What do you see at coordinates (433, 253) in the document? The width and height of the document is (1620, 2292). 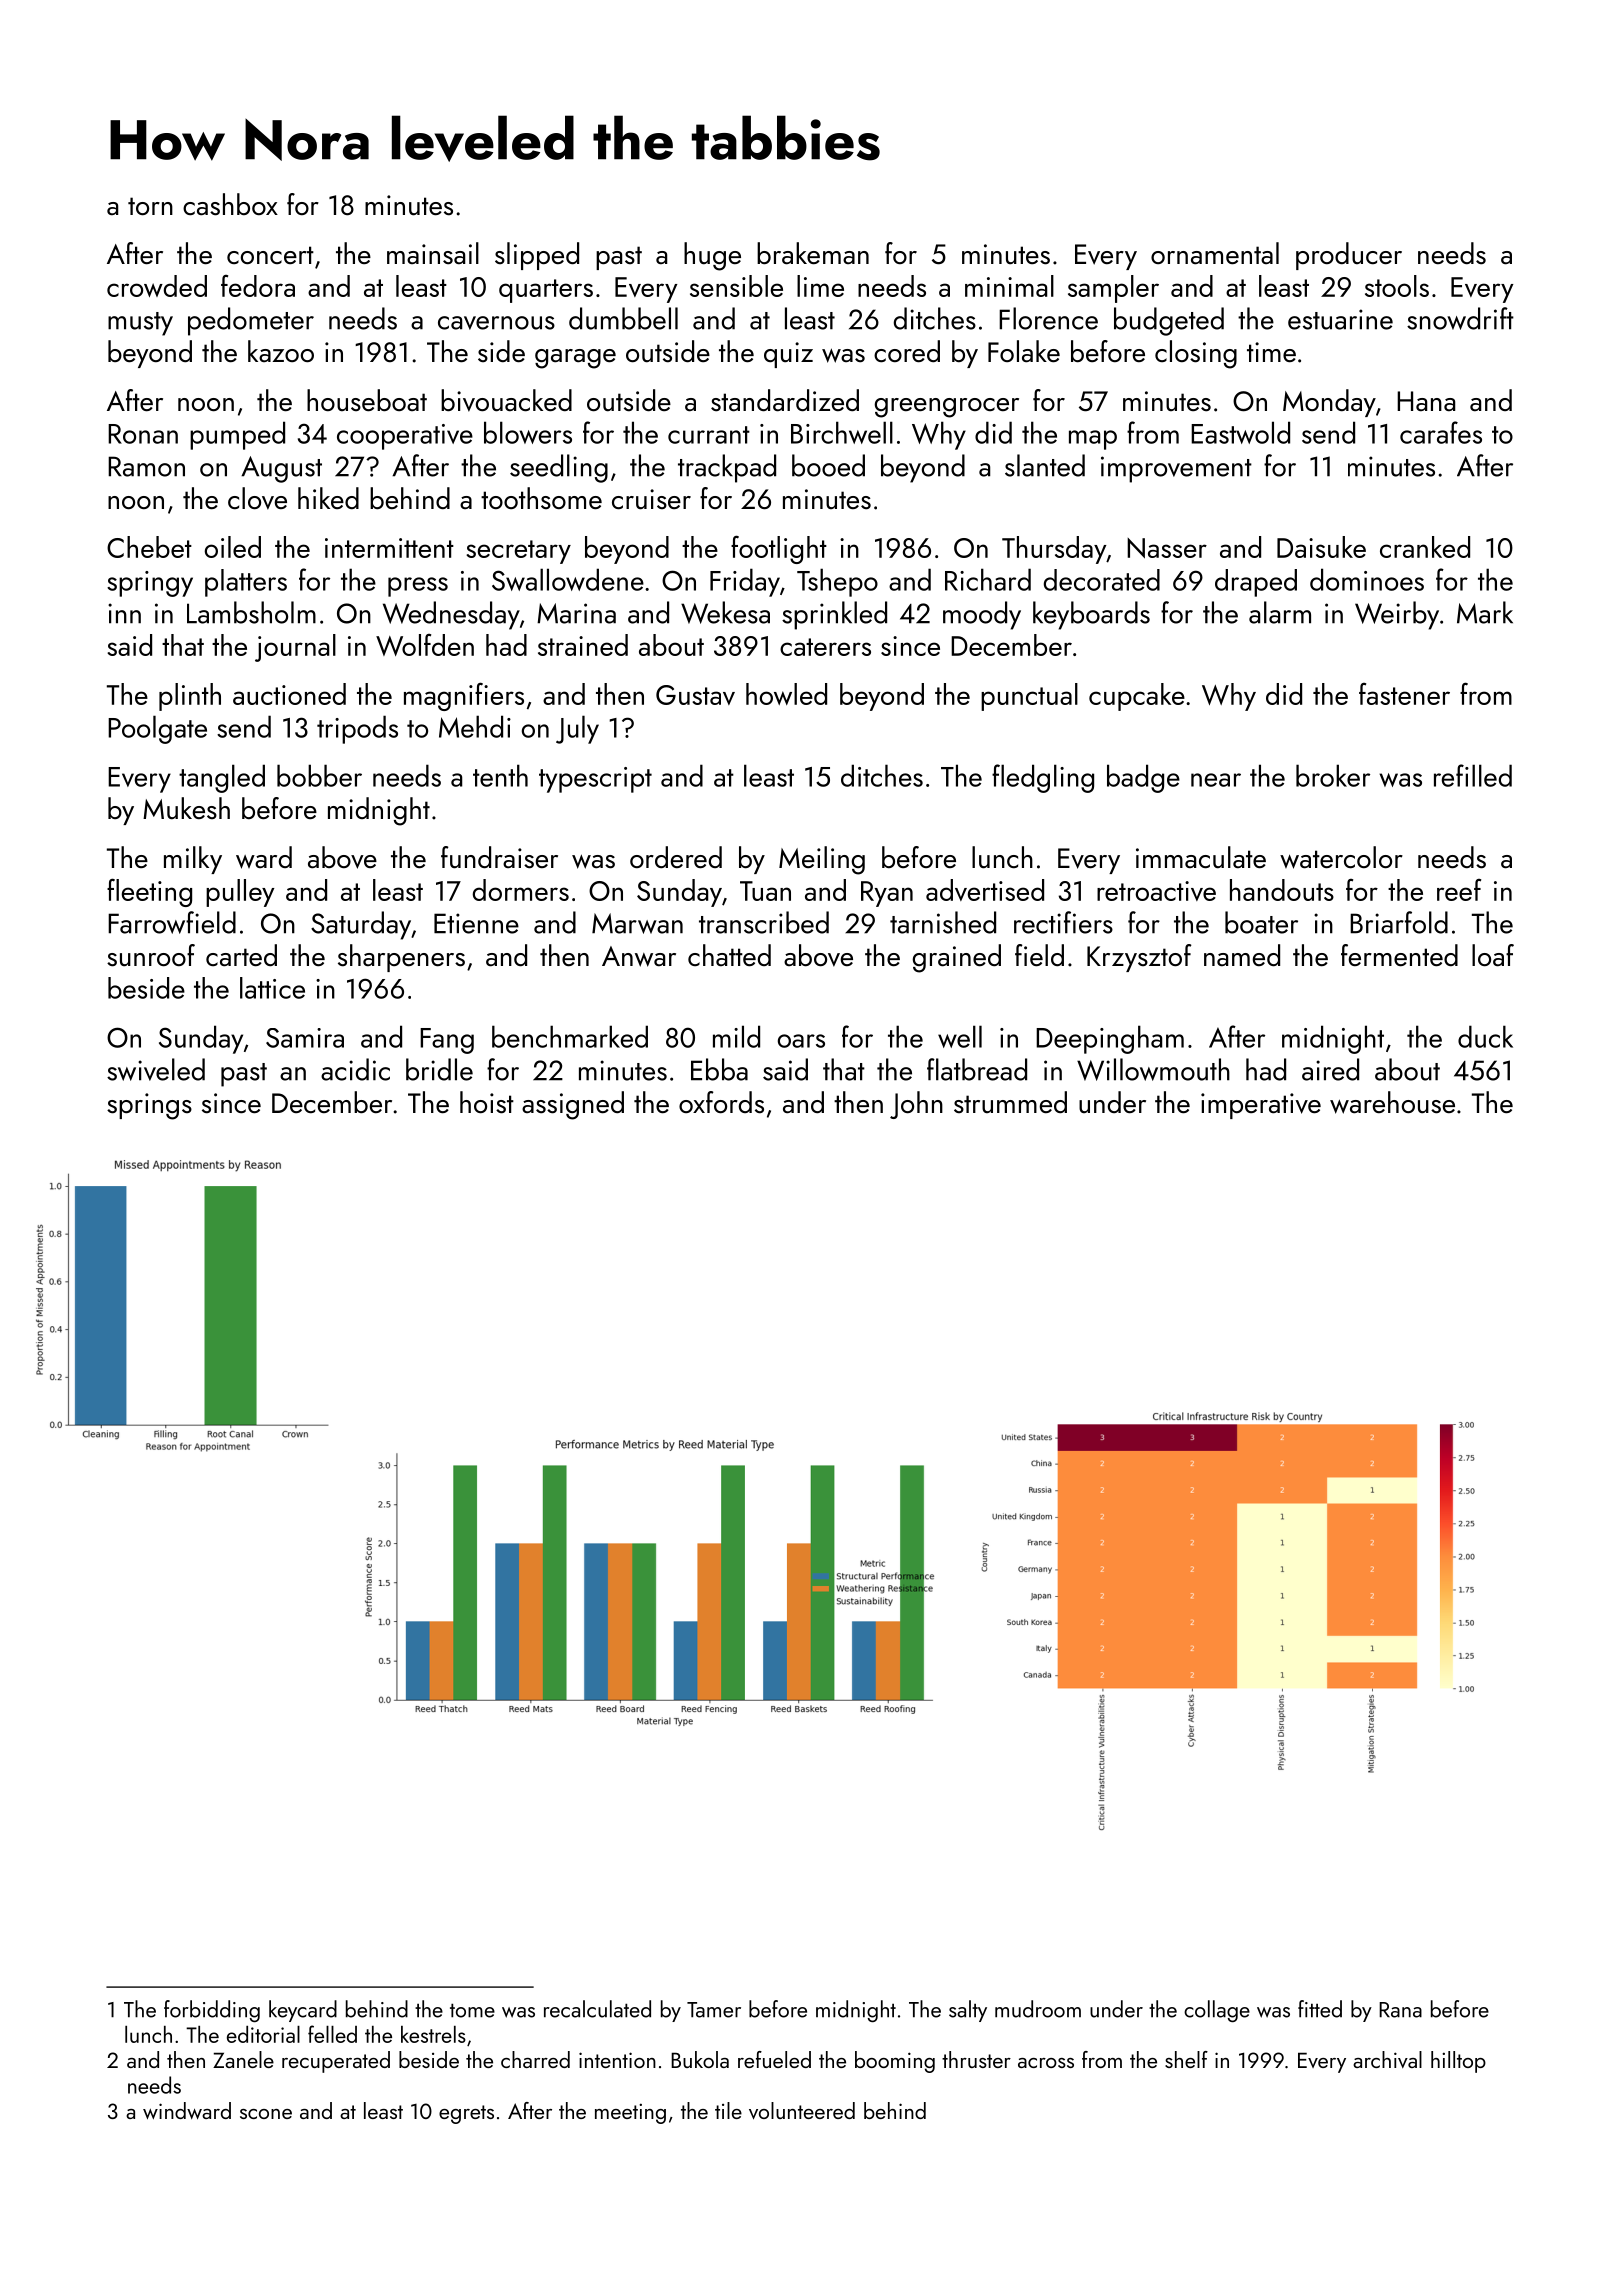 I see `mainsail` at bounding box center [433, 253].
